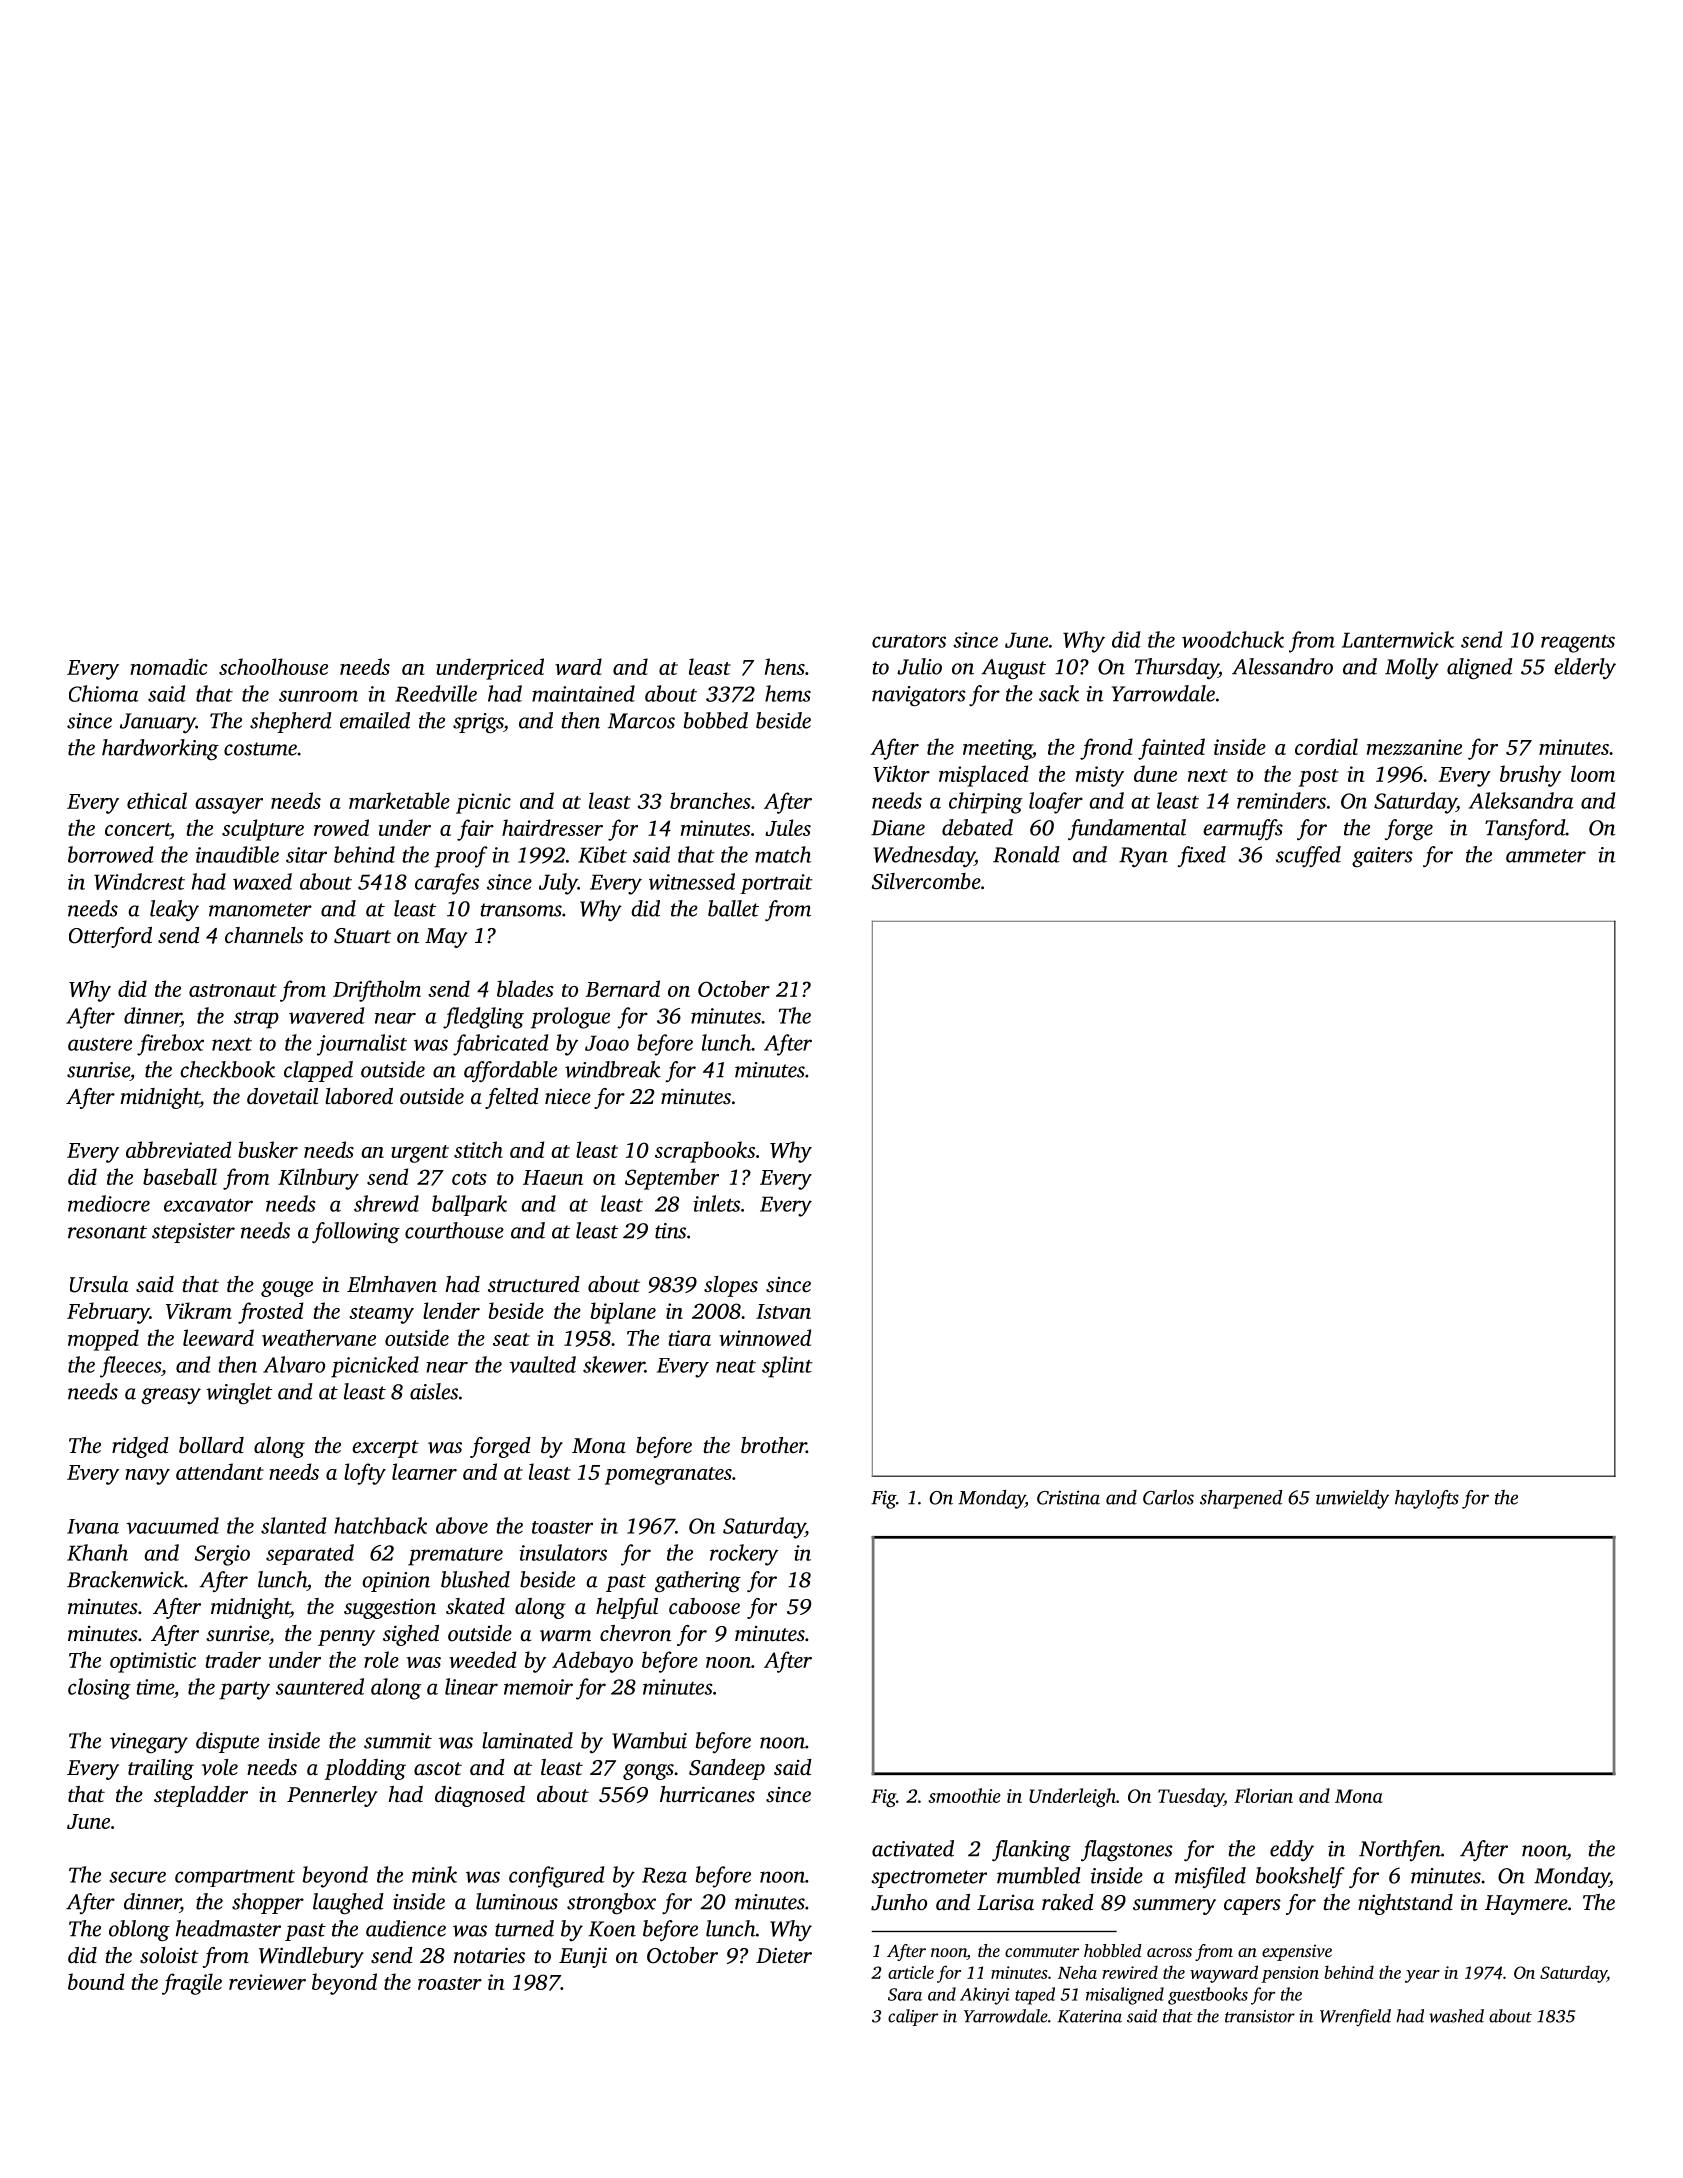 This page has height=2178, width=1683. Describe the element at coordinates (909, 641) in the page. I see `curators` at that location.
